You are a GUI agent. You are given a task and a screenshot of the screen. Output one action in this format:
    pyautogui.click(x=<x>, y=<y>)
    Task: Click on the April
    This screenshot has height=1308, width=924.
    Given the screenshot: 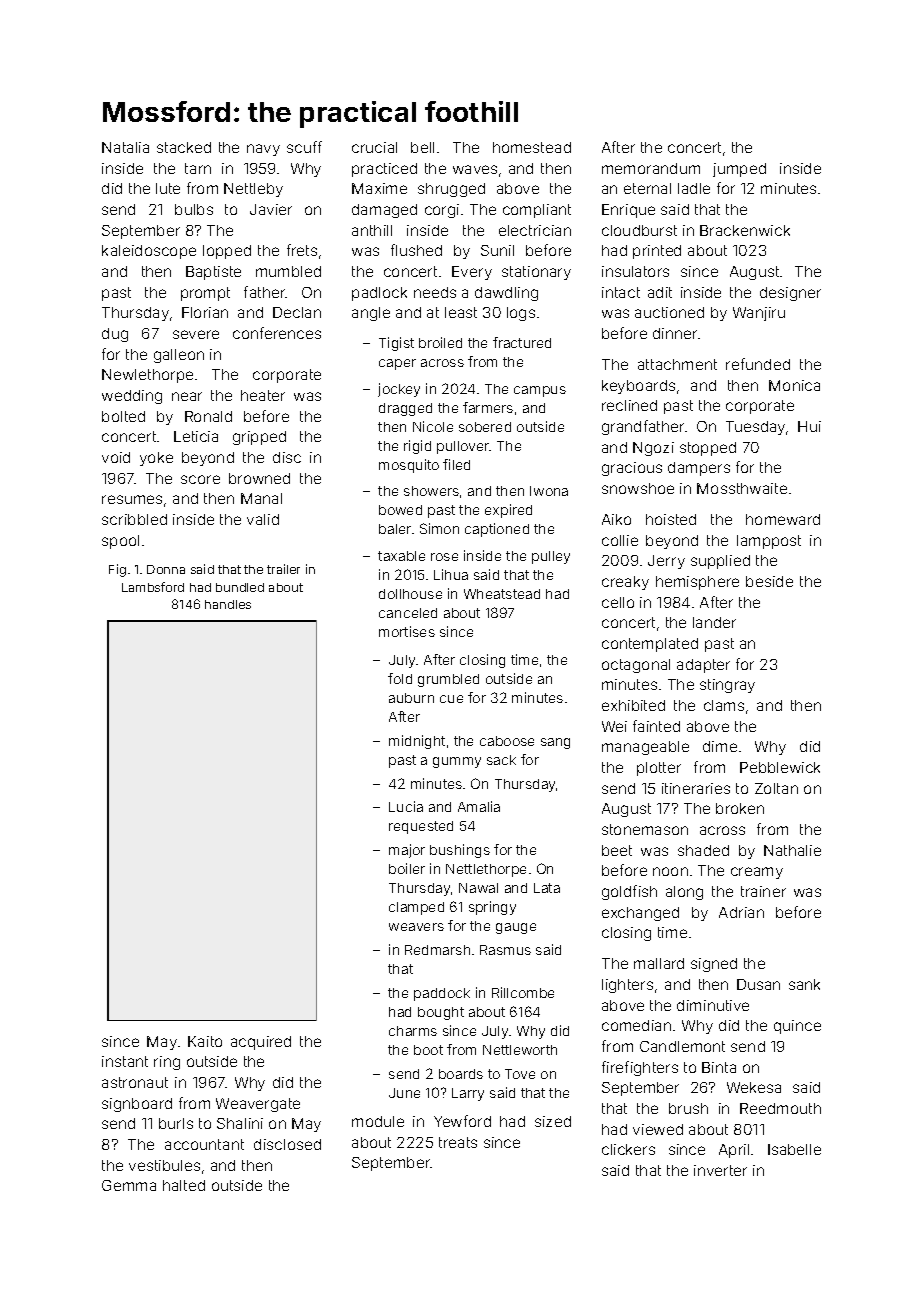 What is the action you would take?
    pyautogui.click(x=734, y=1151)
